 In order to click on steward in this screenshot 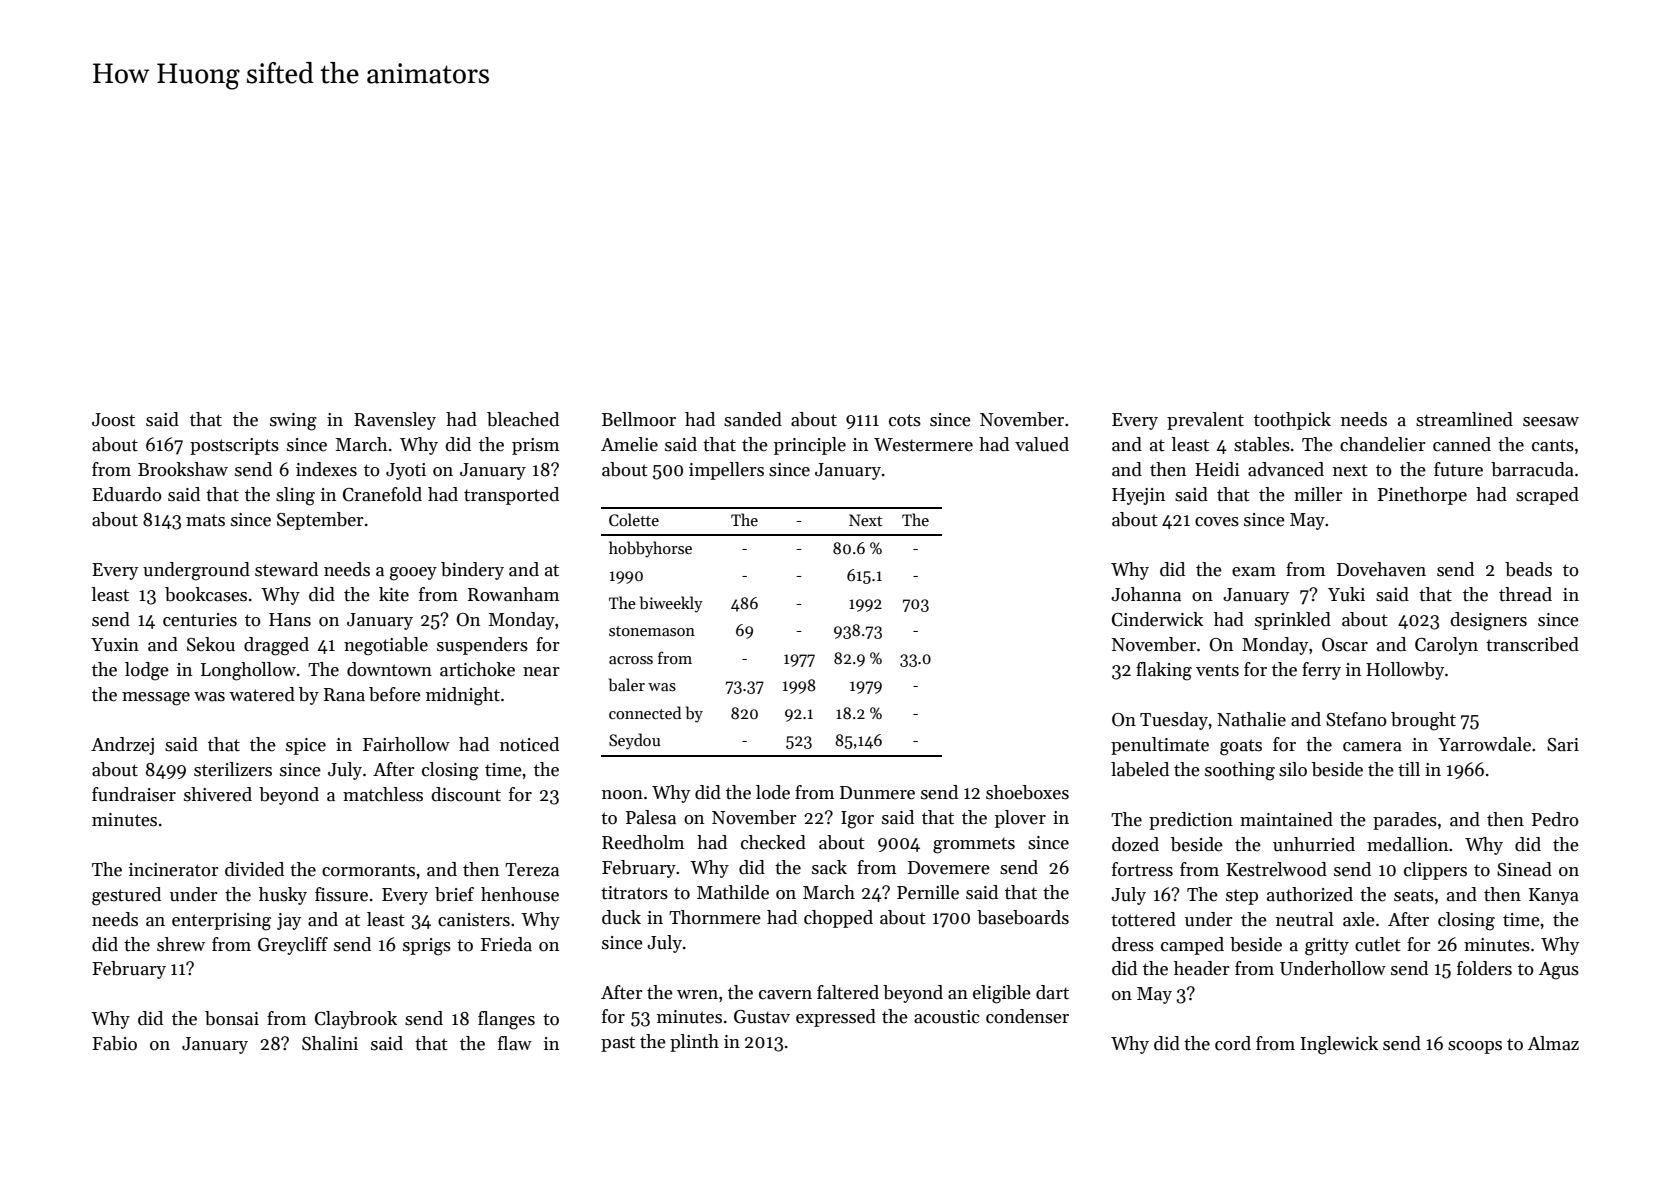, I will do `click(286, 569)`.
